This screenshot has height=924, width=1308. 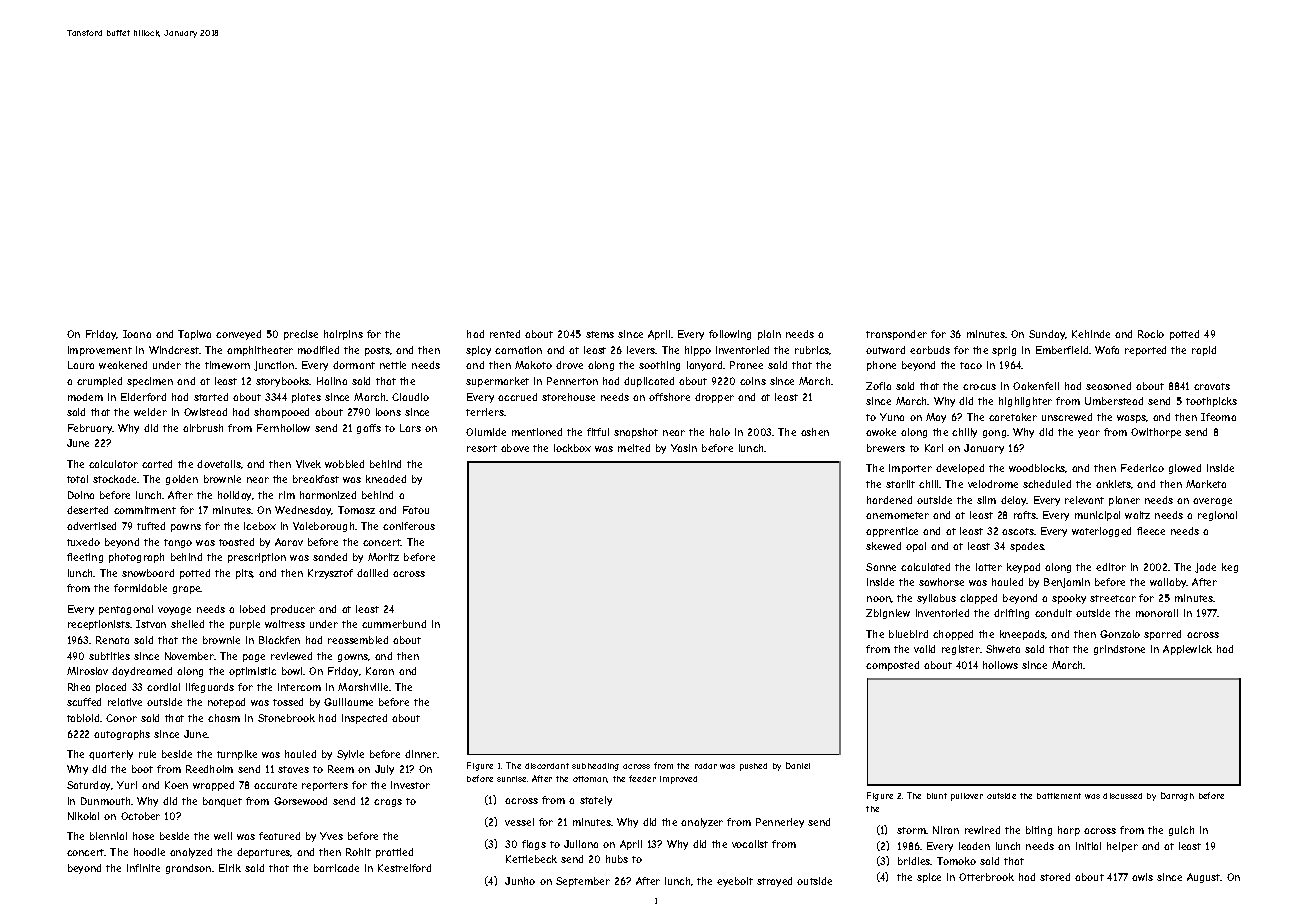 What do you see at coordinates (883, 546) in the screenshot?
I see `skewed` at bounding box center [883, 546].
